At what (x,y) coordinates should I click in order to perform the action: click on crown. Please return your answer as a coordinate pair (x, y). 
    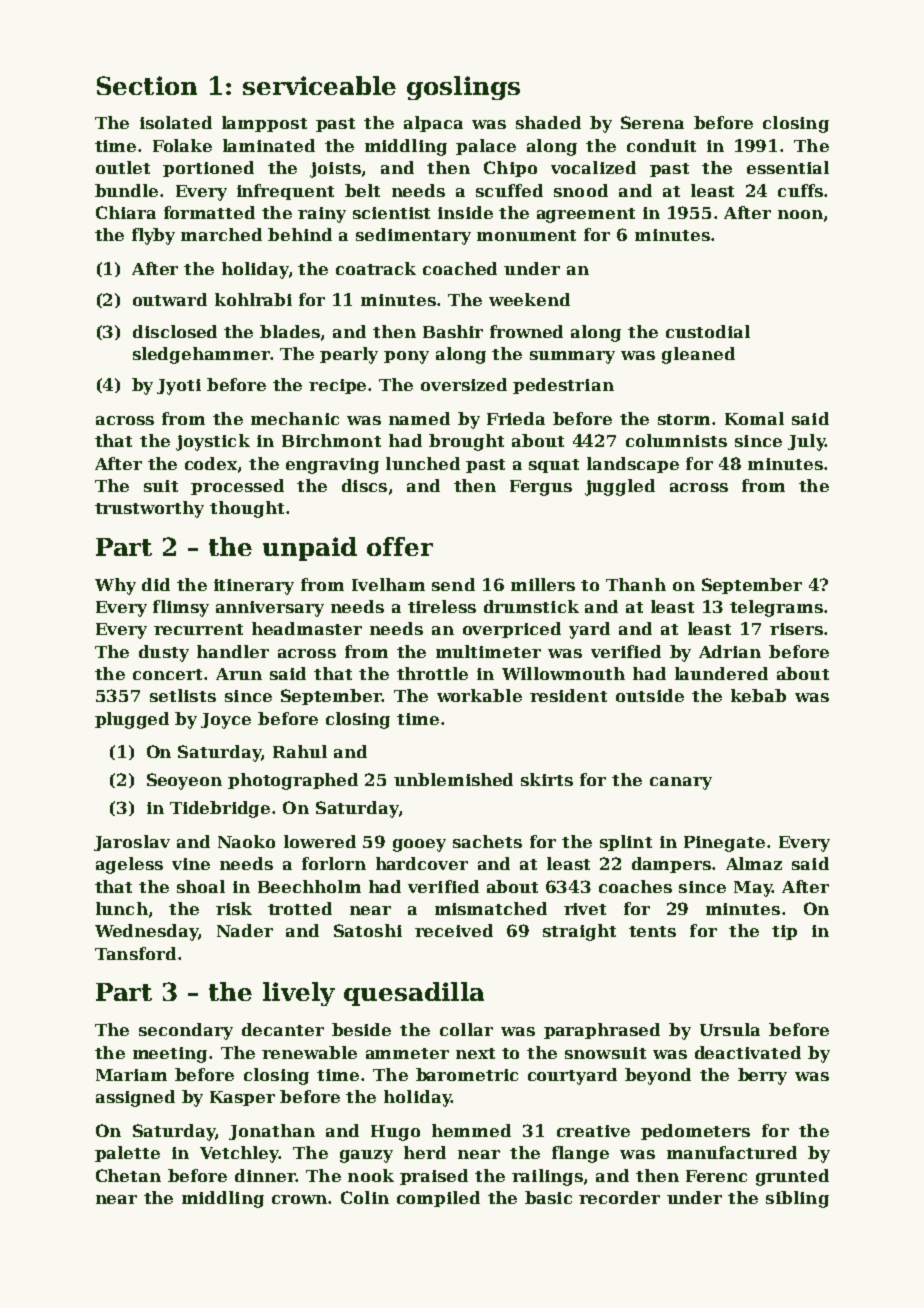
    Looking at the image, I should click on (299, 1199).
